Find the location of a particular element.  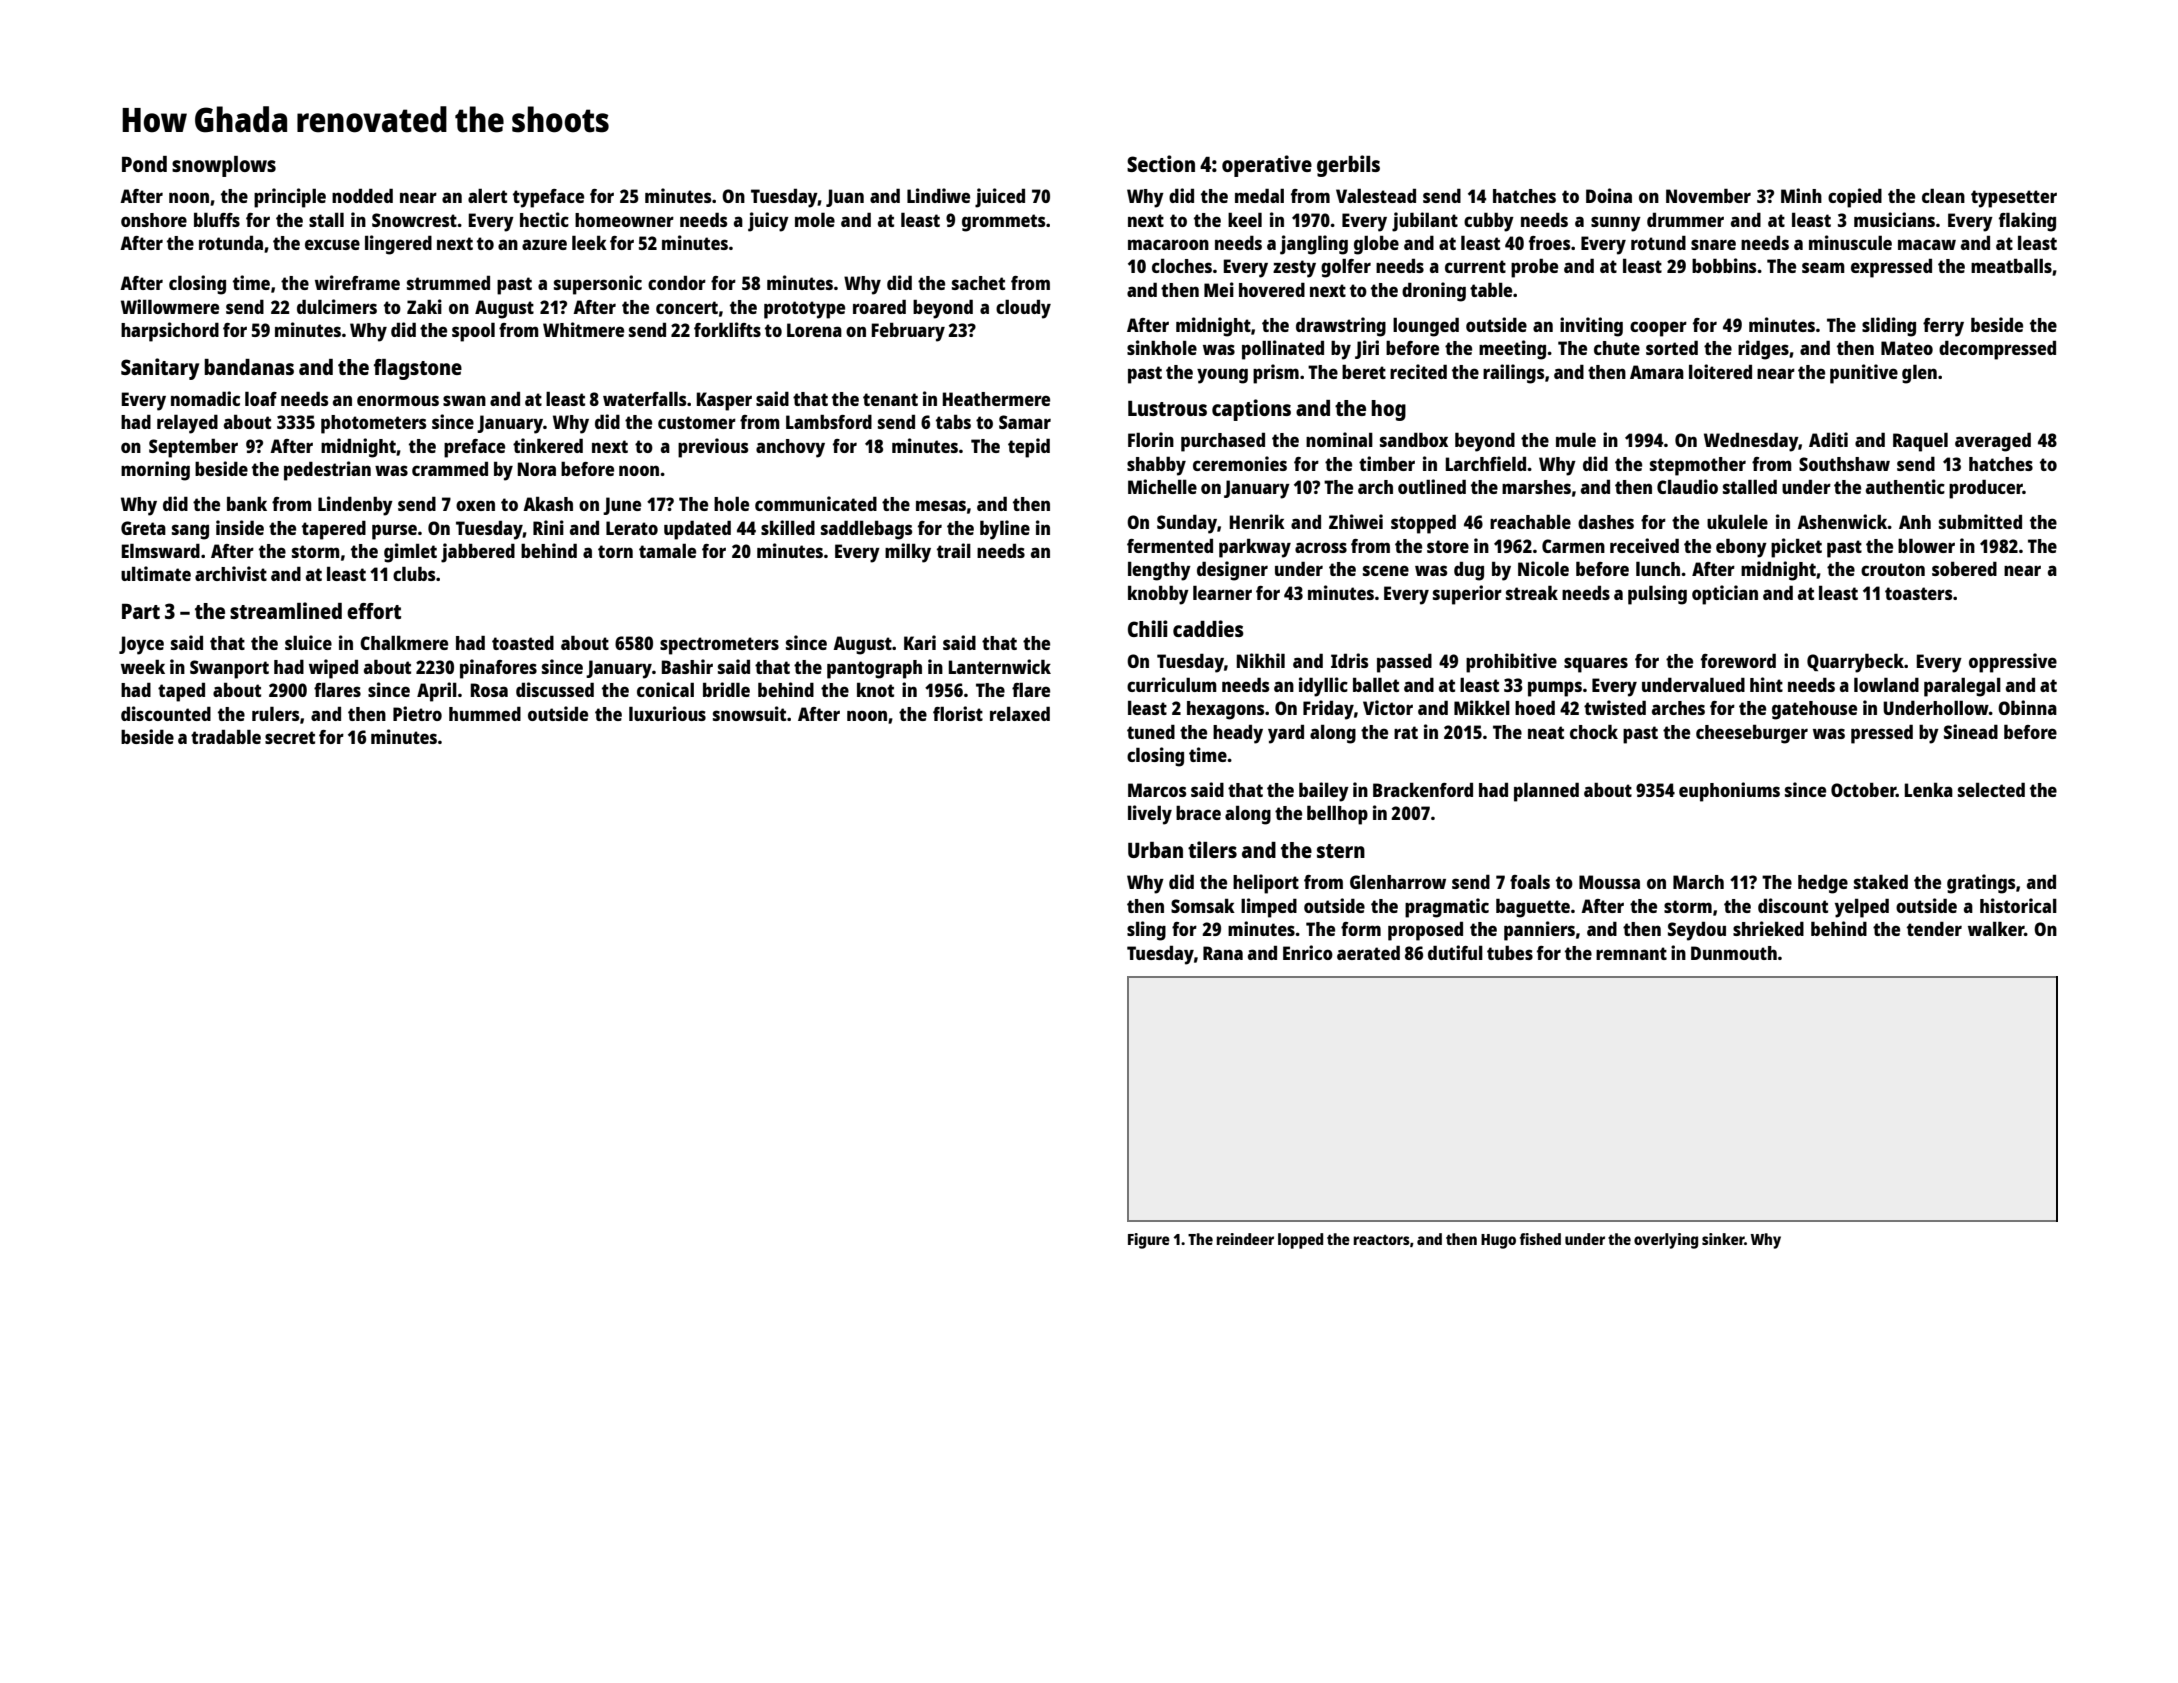

overlying is located at coordinates (1666, 1241).
